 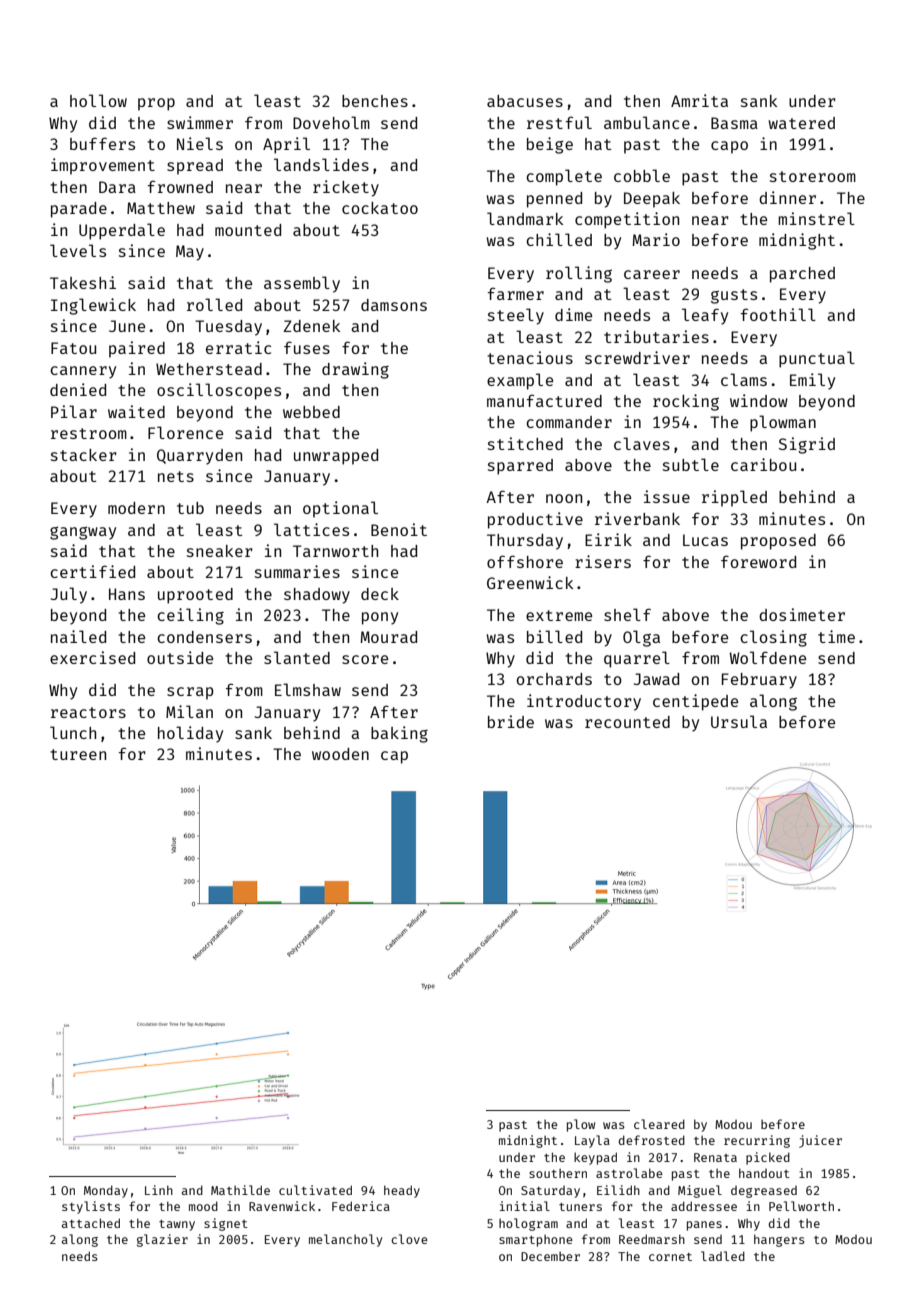 I want to click on dosimeter, so click(x=802, y=614).
